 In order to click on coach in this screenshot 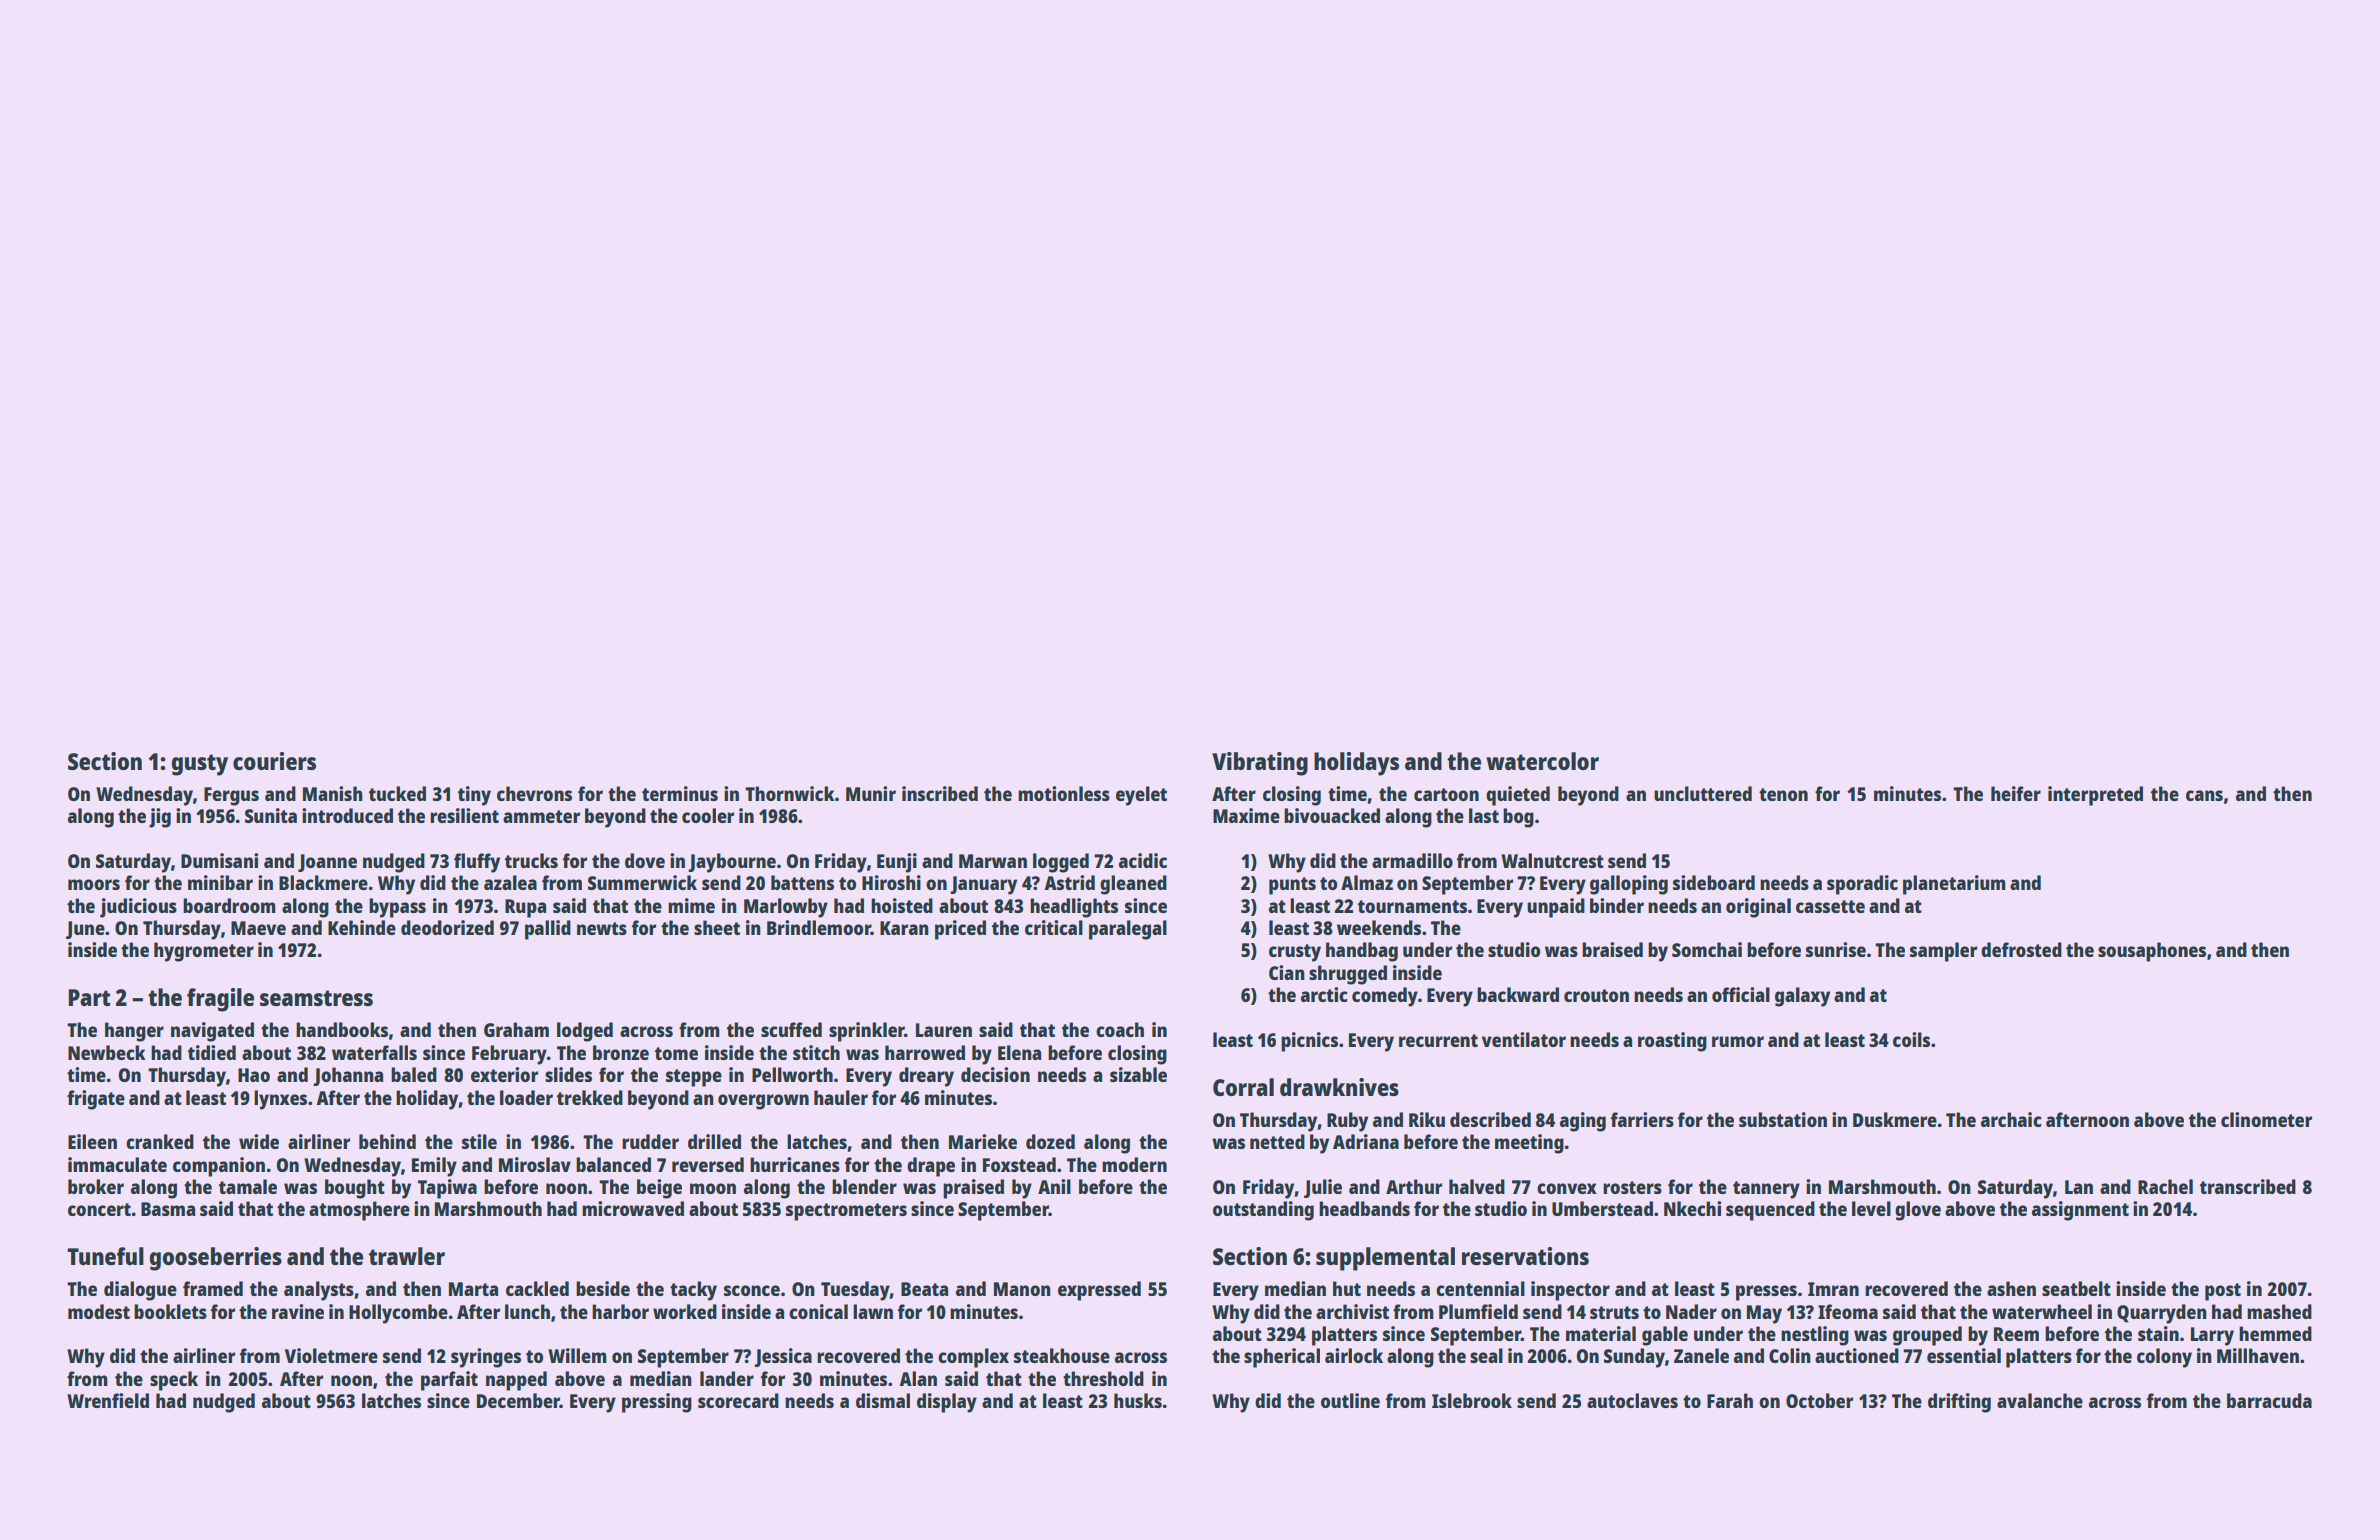, I will do `click(1120, 1029)`.
